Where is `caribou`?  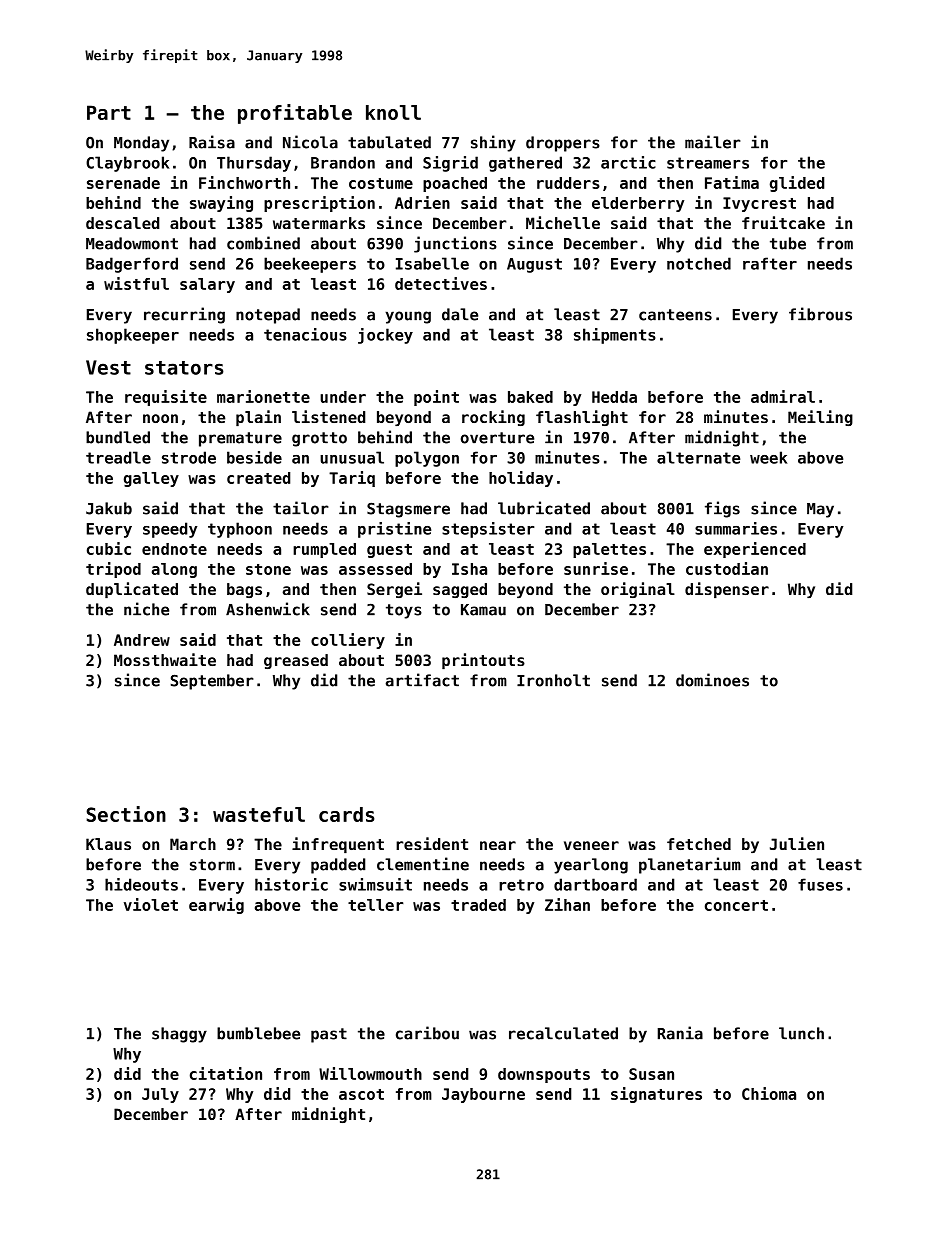 caribou is located at coordinates (427, 1033).
